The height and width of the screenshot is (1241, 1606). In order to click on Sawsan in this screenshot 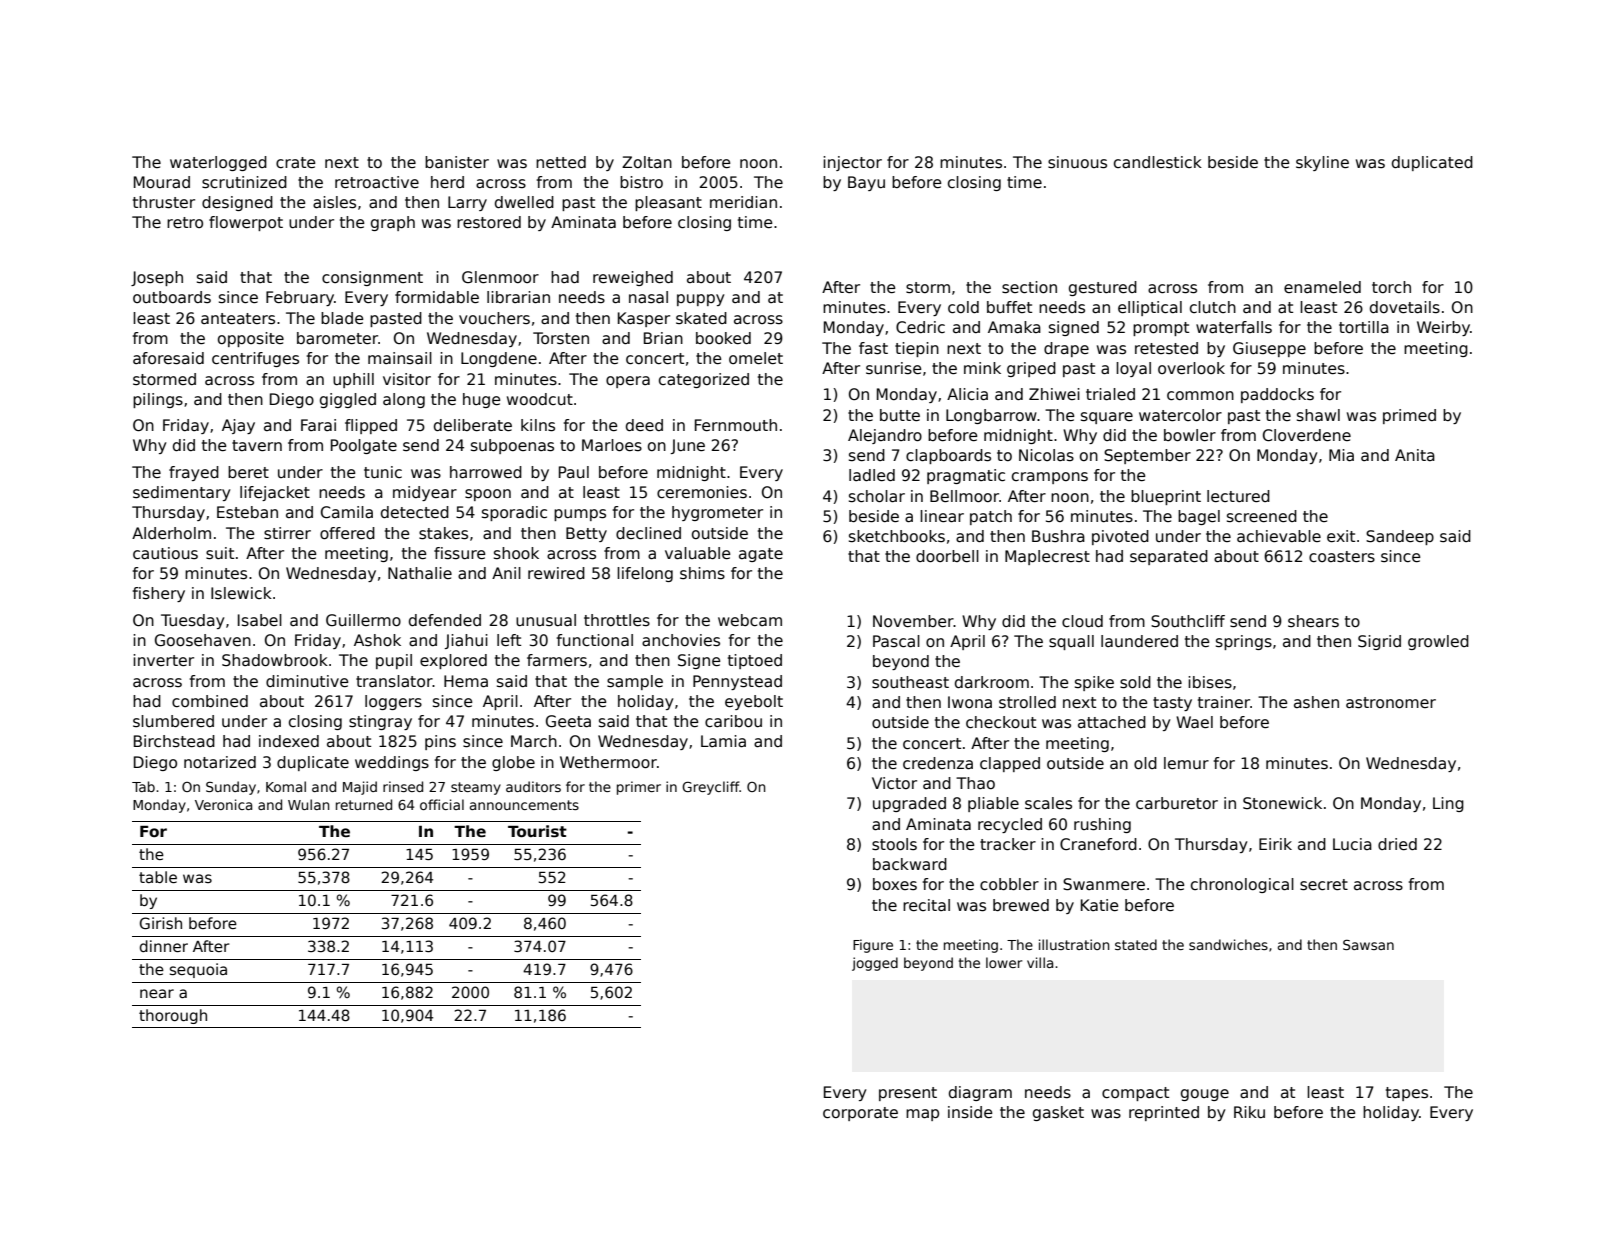, I will do `click(1368, 945)`.
